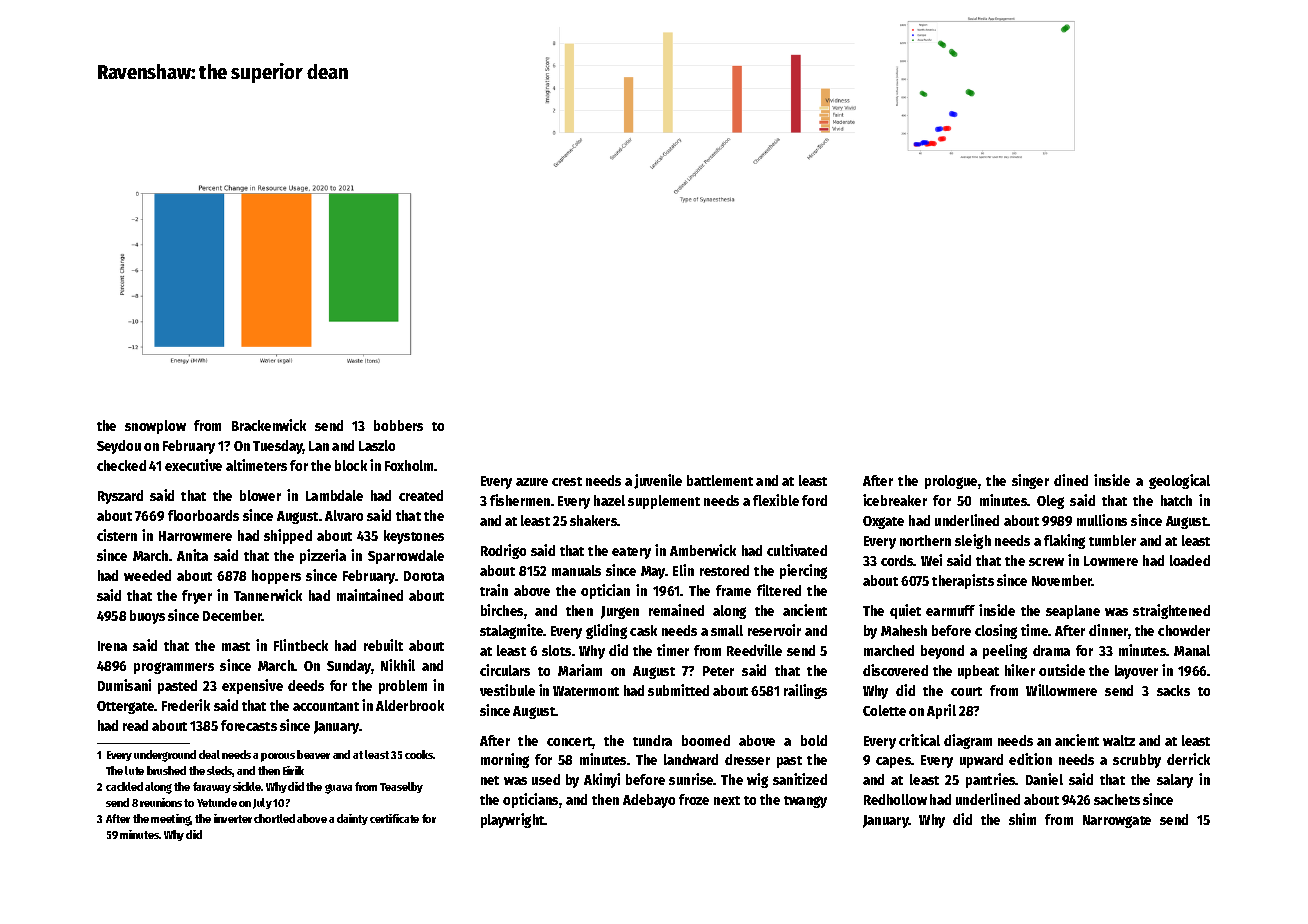 This document has width=1308, height=924. Describe the element at coordinates (1050, 502) in the document. I see `Oleg` at that location.
